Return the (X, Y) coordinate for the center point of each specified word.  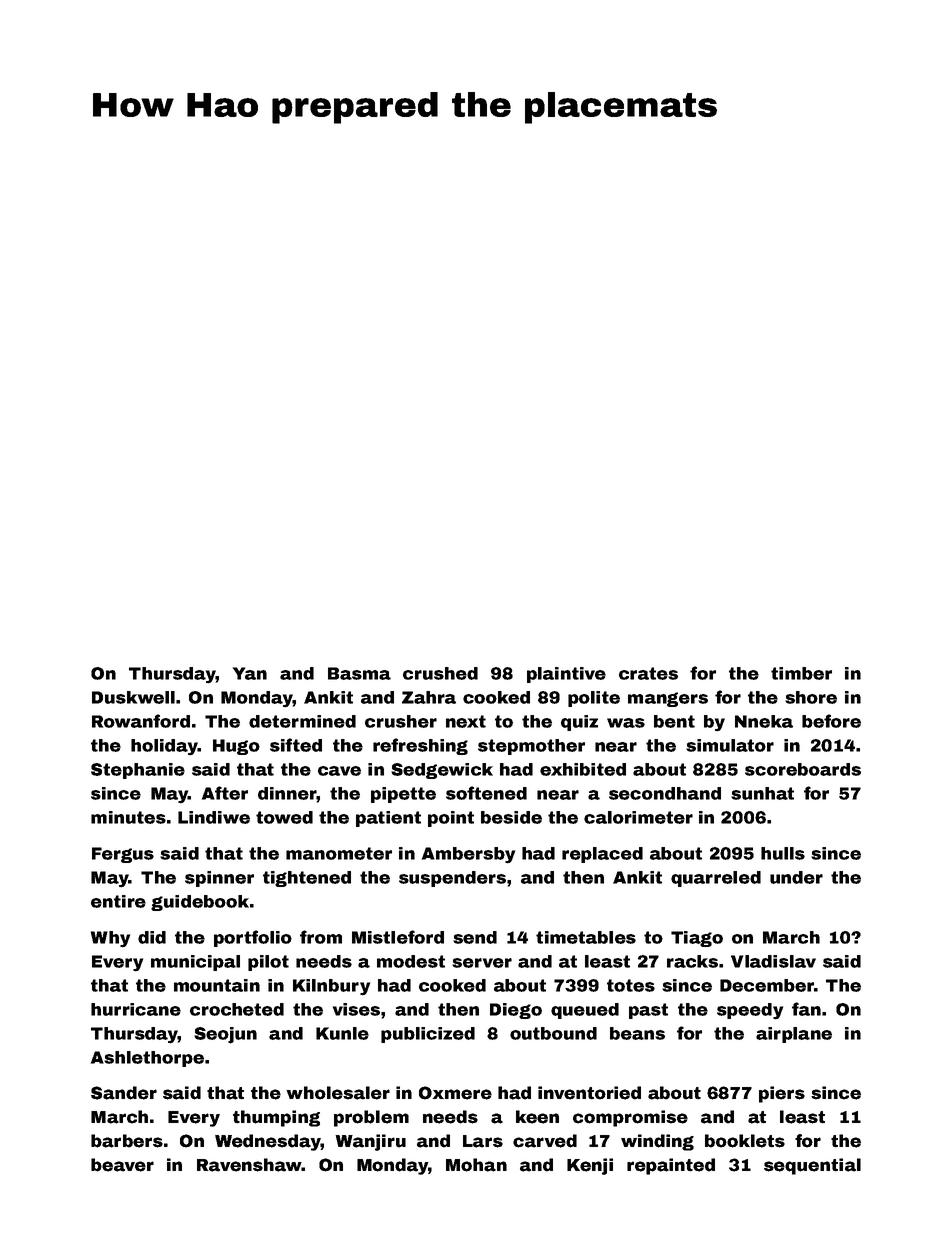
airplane (794, 1035)
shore (811, 697)
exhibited (583, 769)
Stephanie (138, 771)
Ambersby (468, 855)
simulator (730, 745)
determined (302, 721)
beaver (122, 1165)
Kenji (590, 1166)
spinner (219, 879)
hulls (783, 853)
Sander (124, 1093)
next (466, 721)
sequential (812, 1166)
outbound (553, 1033)
